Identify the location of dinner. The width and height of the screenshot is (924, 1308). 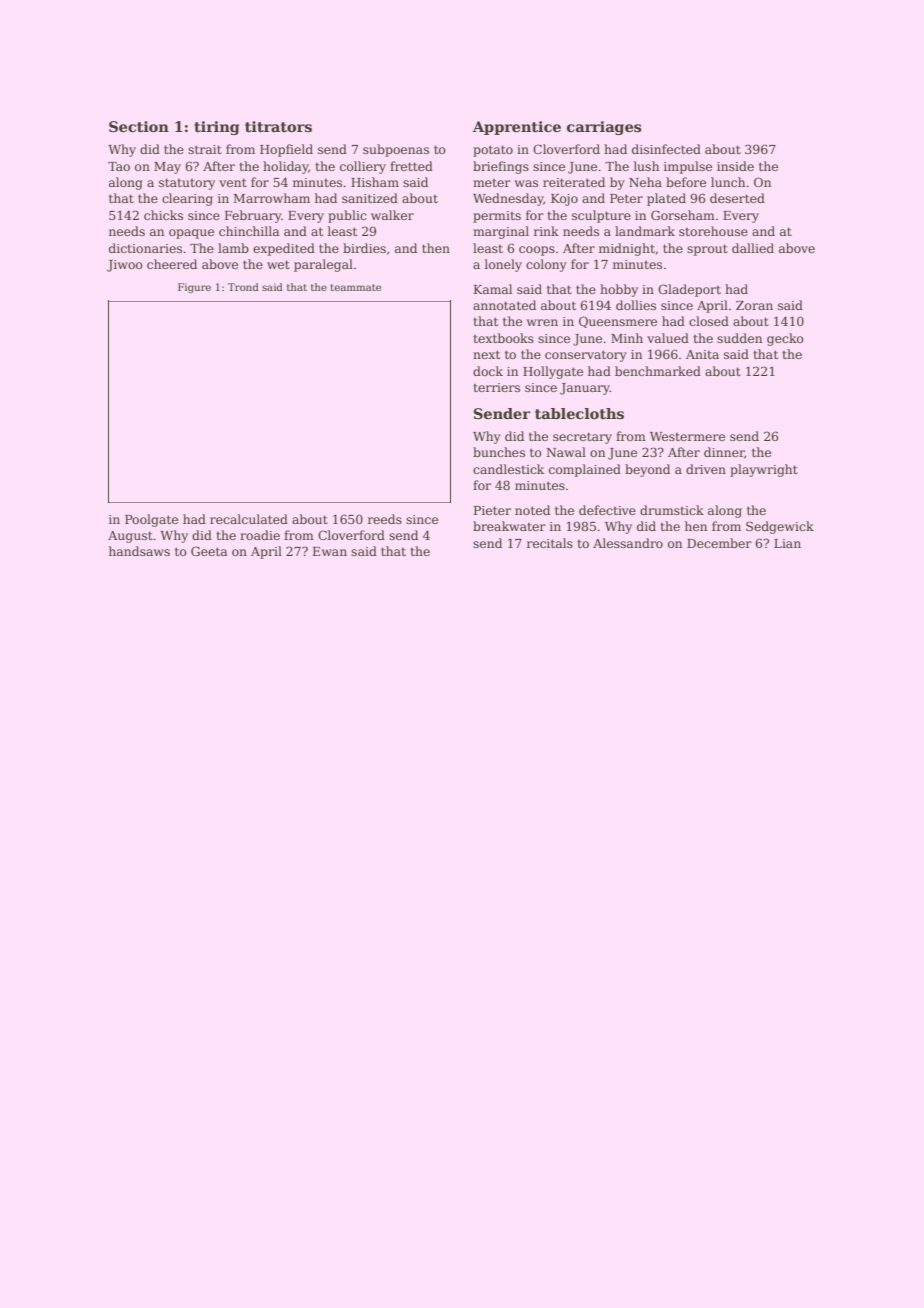
(724, 453).
